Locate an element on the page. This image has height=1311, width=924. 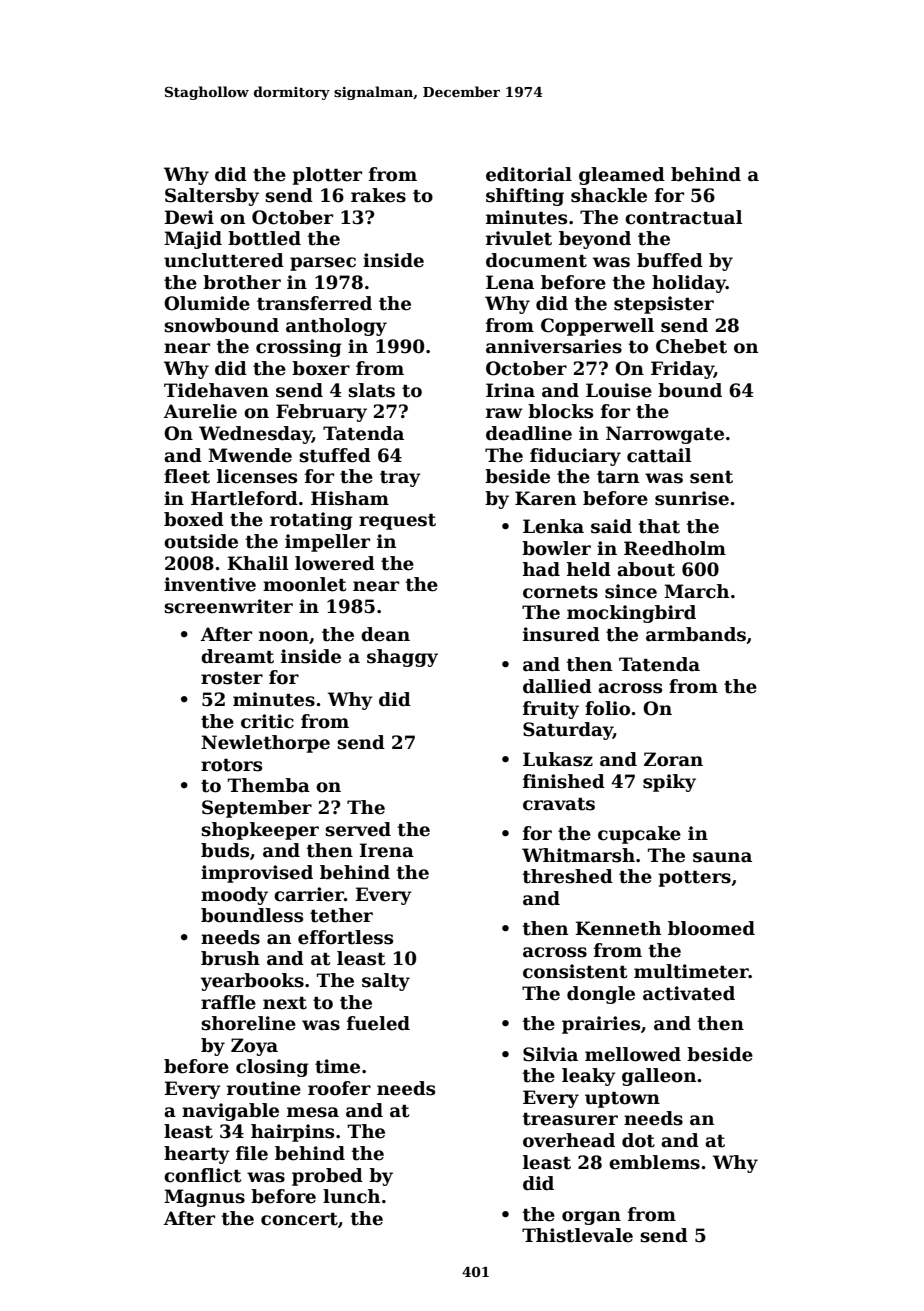
rivulet is located at coordinates (519, 238).
